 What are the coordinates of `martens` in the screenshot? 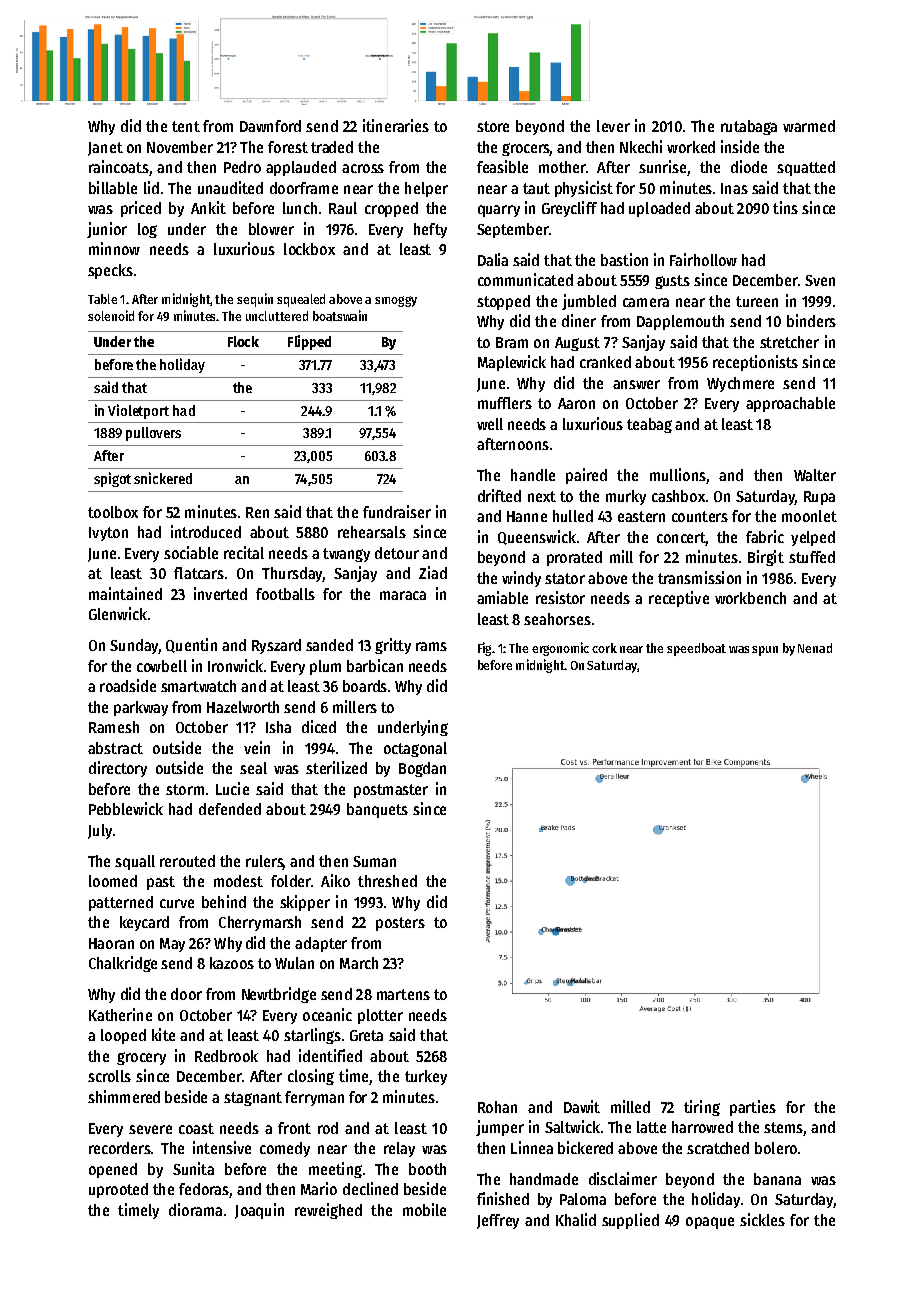 It's located at (403, 994).
